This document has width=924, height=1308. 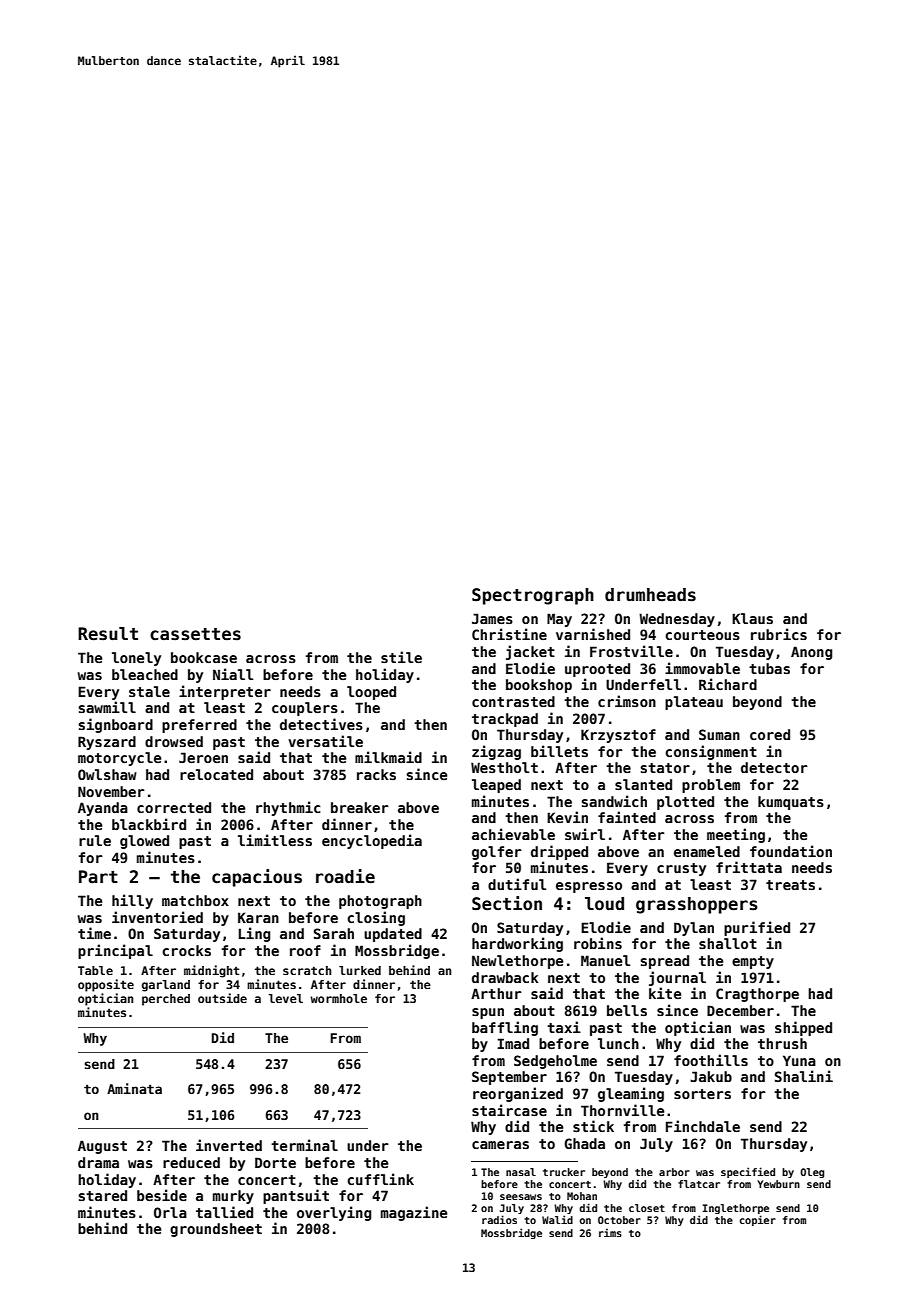 What do you see at coordinates (204, 657) in the document?
I see `bookcase` at bounding box center [204, 657].
